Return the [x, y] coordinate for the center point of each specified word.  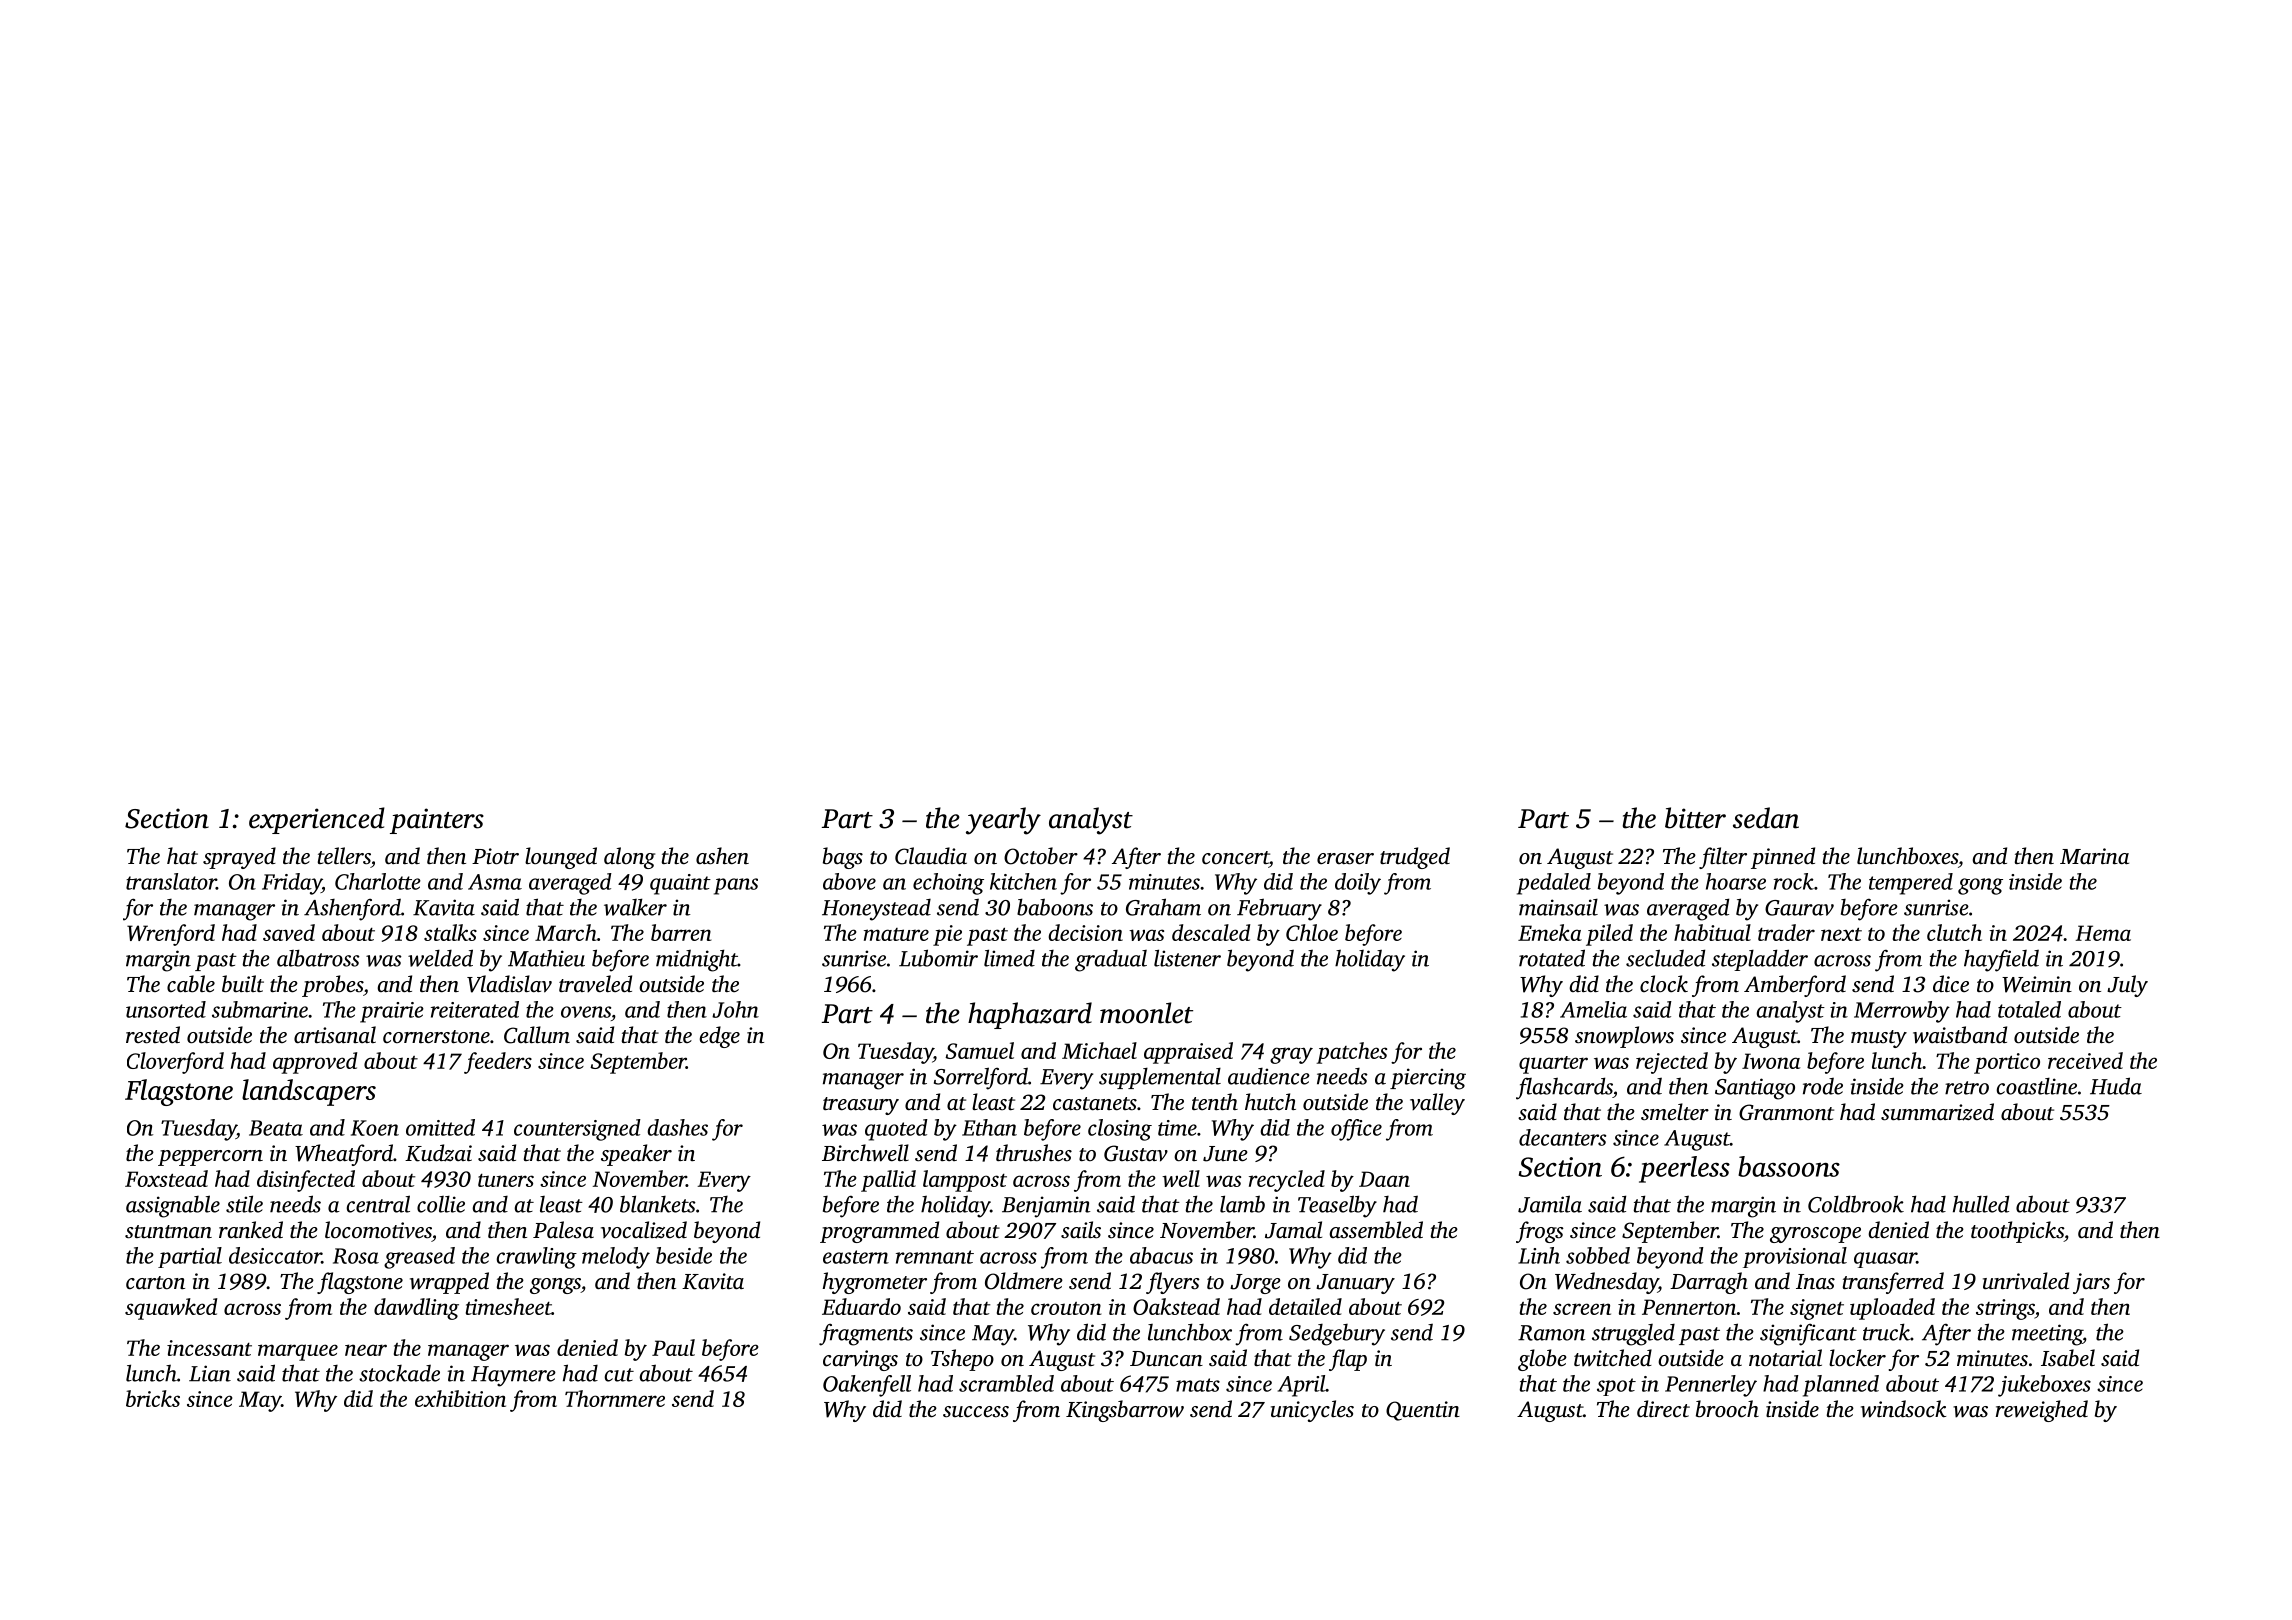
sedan [1766, 818]
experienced [317, 820]
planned [1841, 1386]
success [976, 1412]
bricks [153, 1398]
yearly [1003, 821]
